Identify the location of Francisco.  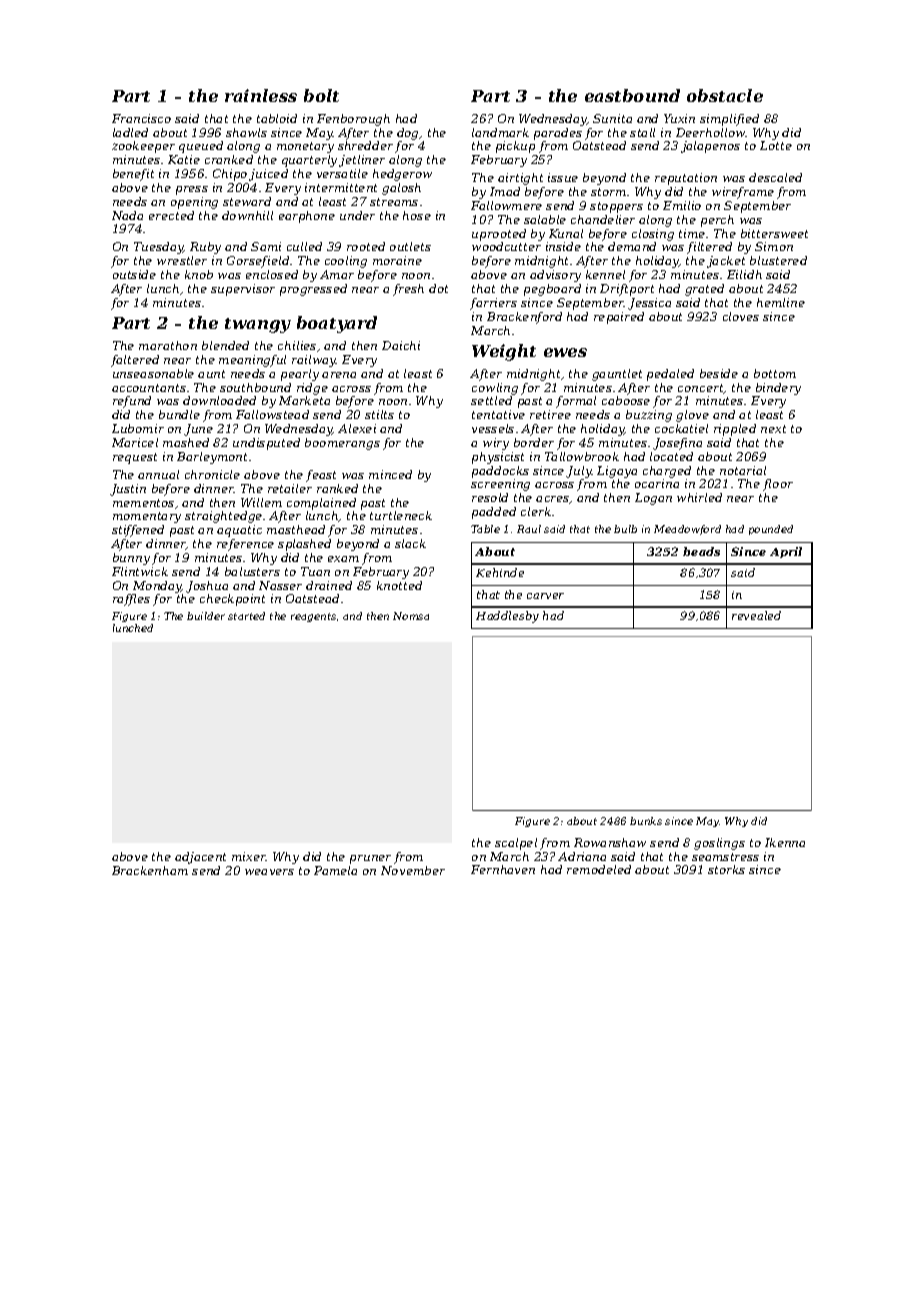
(141, 118).
